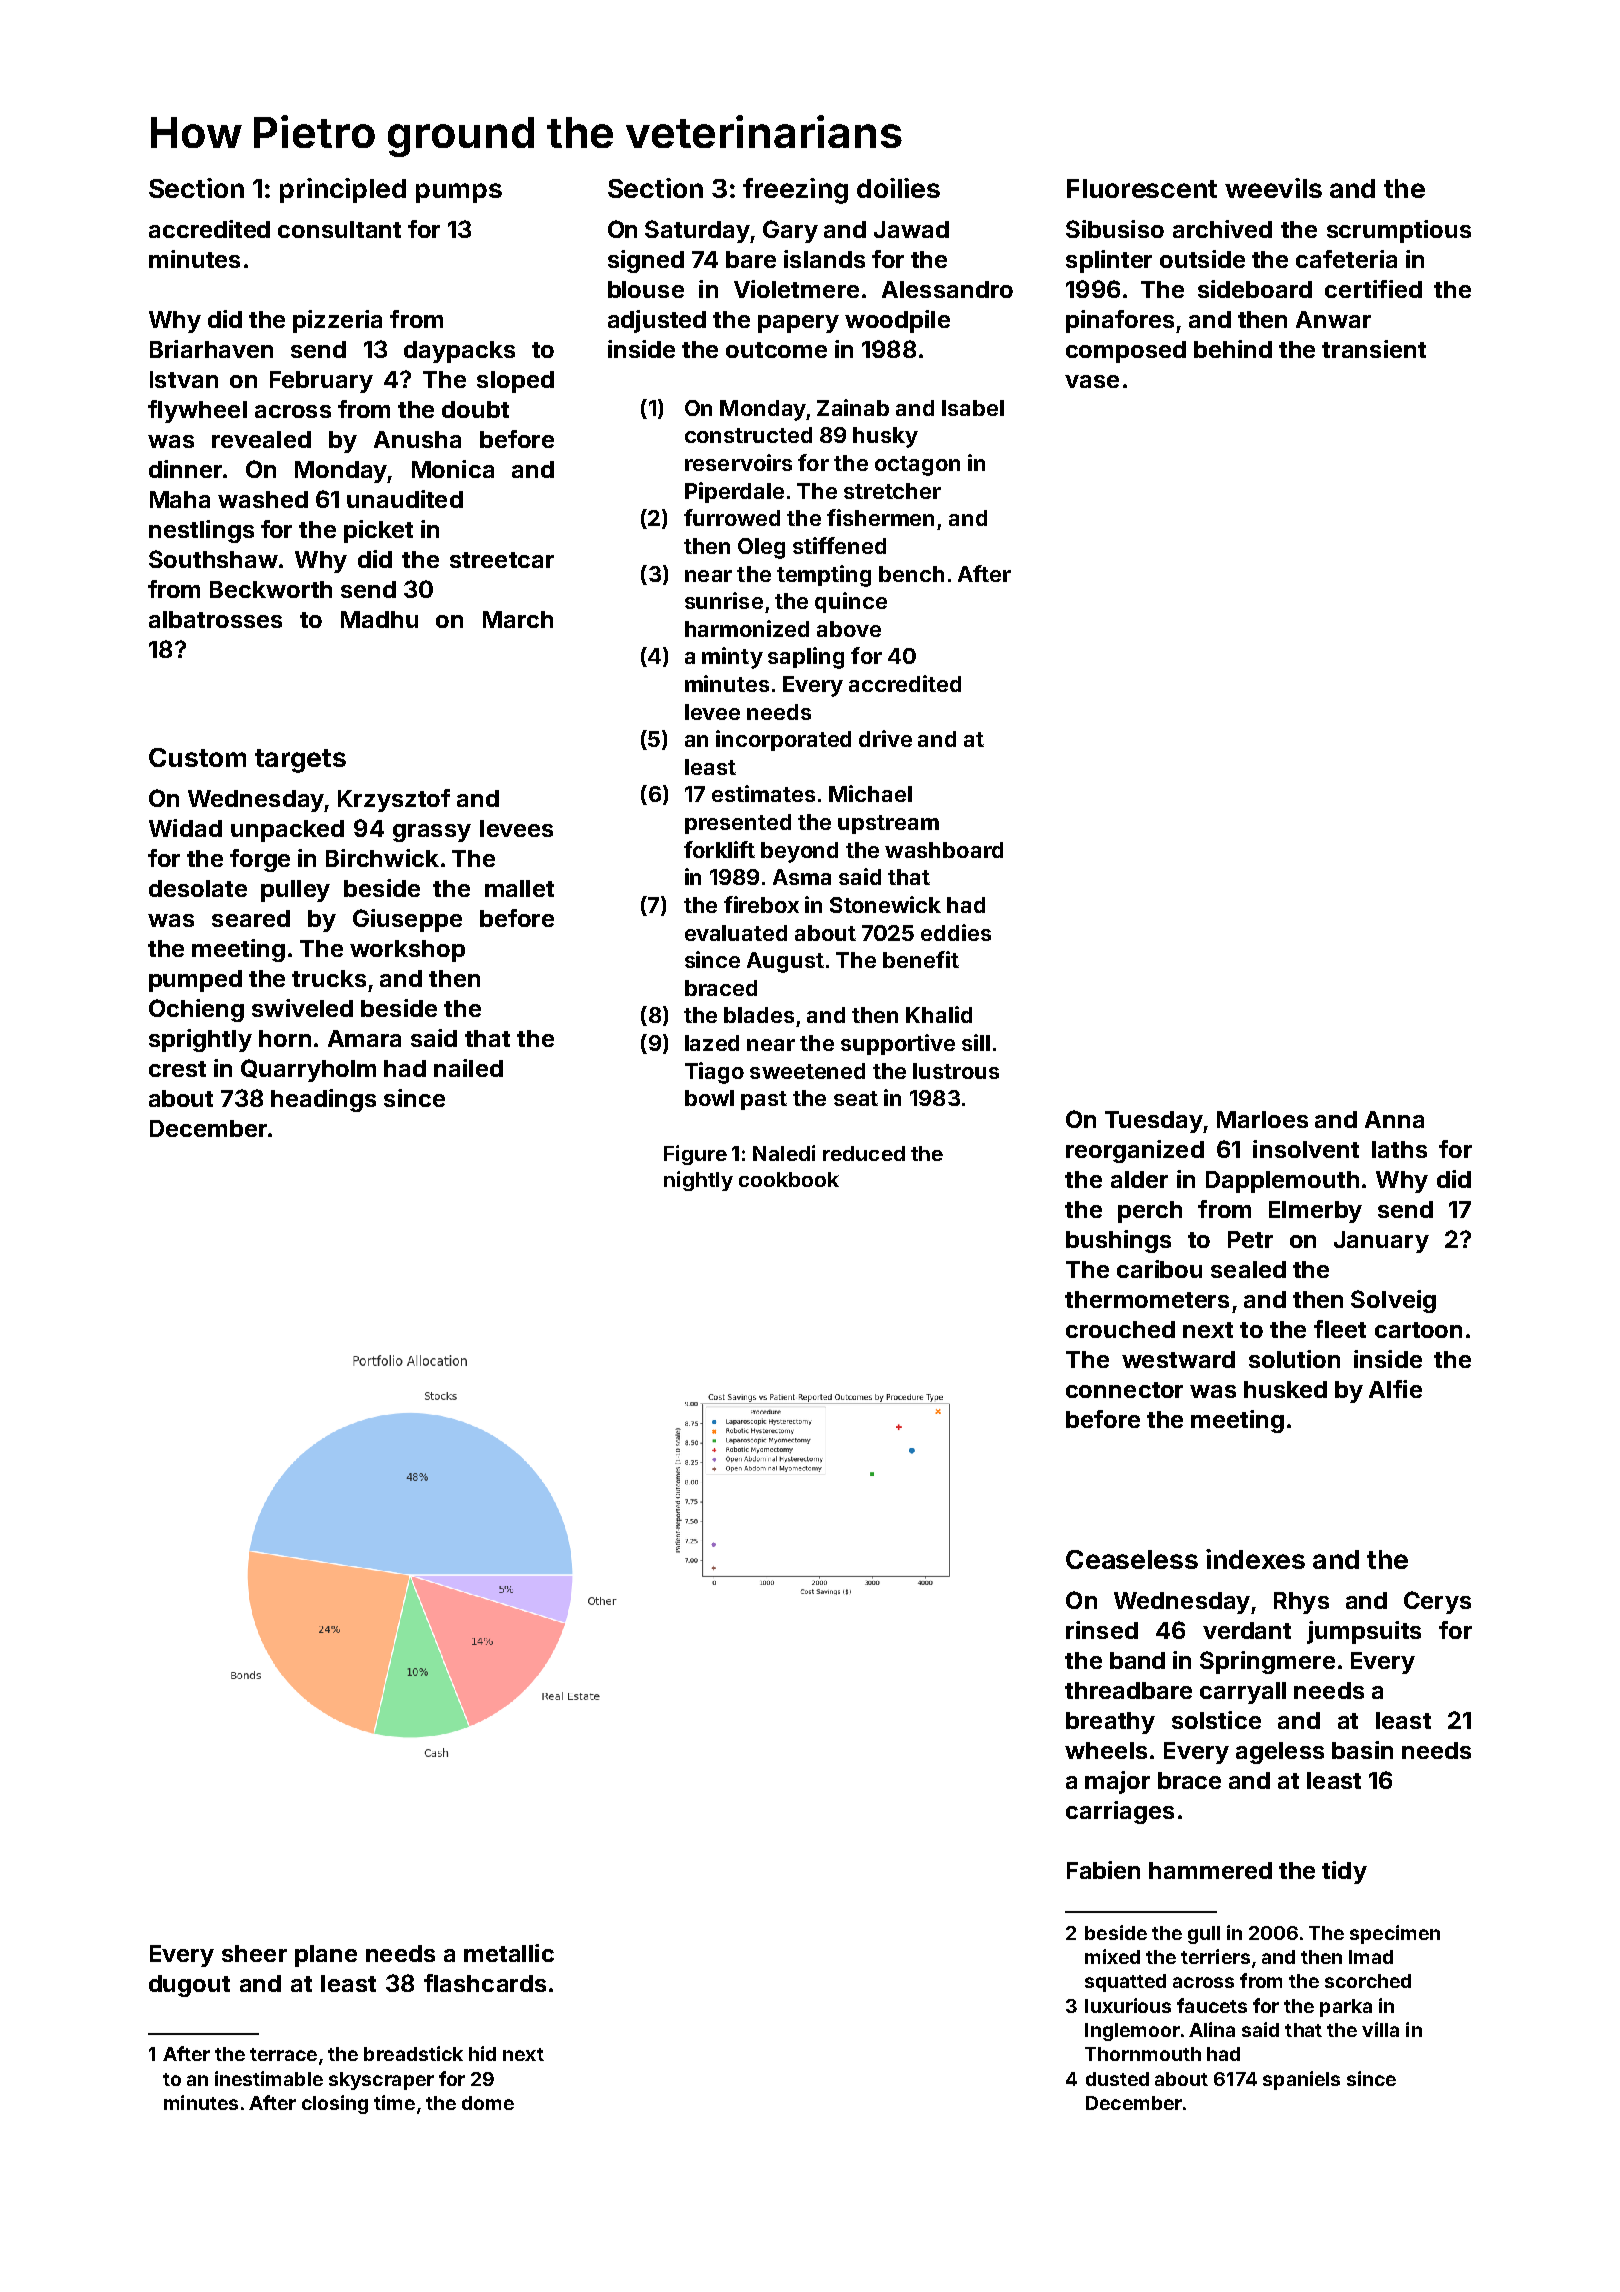 This page has width=1620, height=2292. What do you see at coordinates (1132, 1559) in the page?
I see `Ceaseless` at bounding box center [1132, 1559].
